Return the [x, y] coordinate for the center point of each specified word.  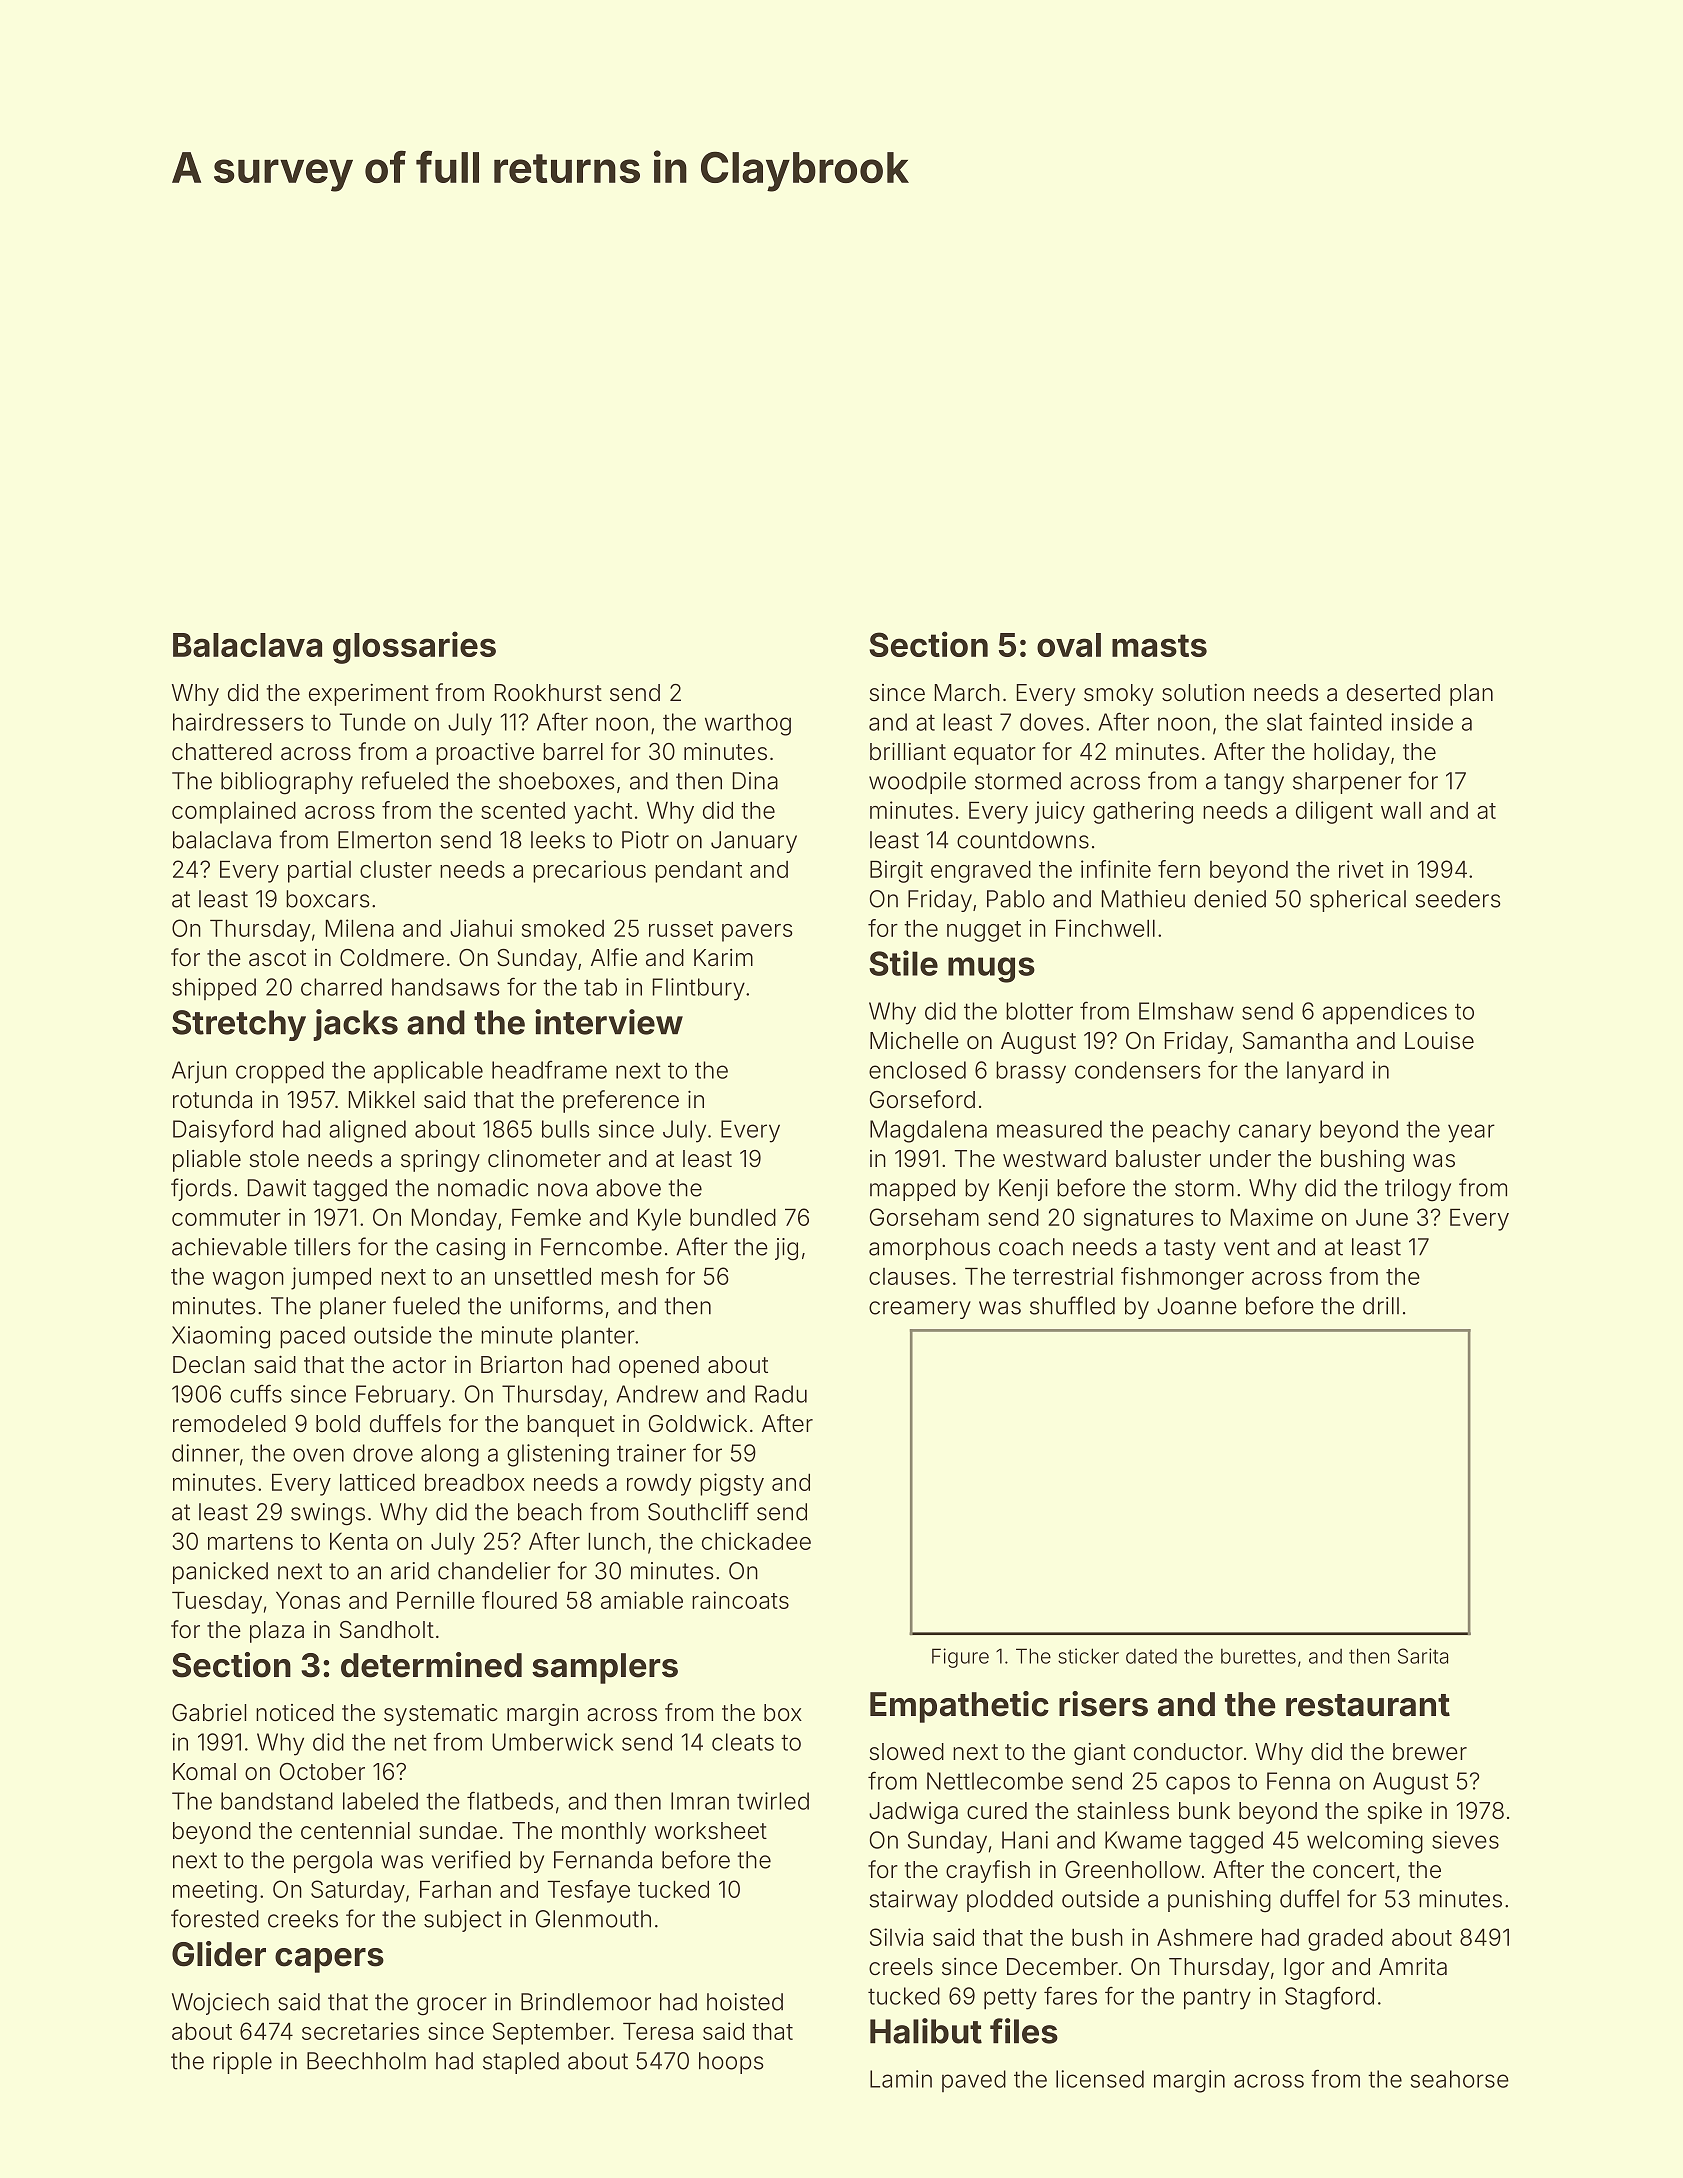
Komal [204, 1772]
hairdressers [238, 722]
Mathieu [1143, 899]
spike [1394, 1813]
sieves [1465, 1840]
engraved [981, 871]
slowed [906, 1752]
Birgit [896, 871]
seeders [1458, 899]
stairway [913, 1901]
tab [600, 987]
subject [463, 1921]
